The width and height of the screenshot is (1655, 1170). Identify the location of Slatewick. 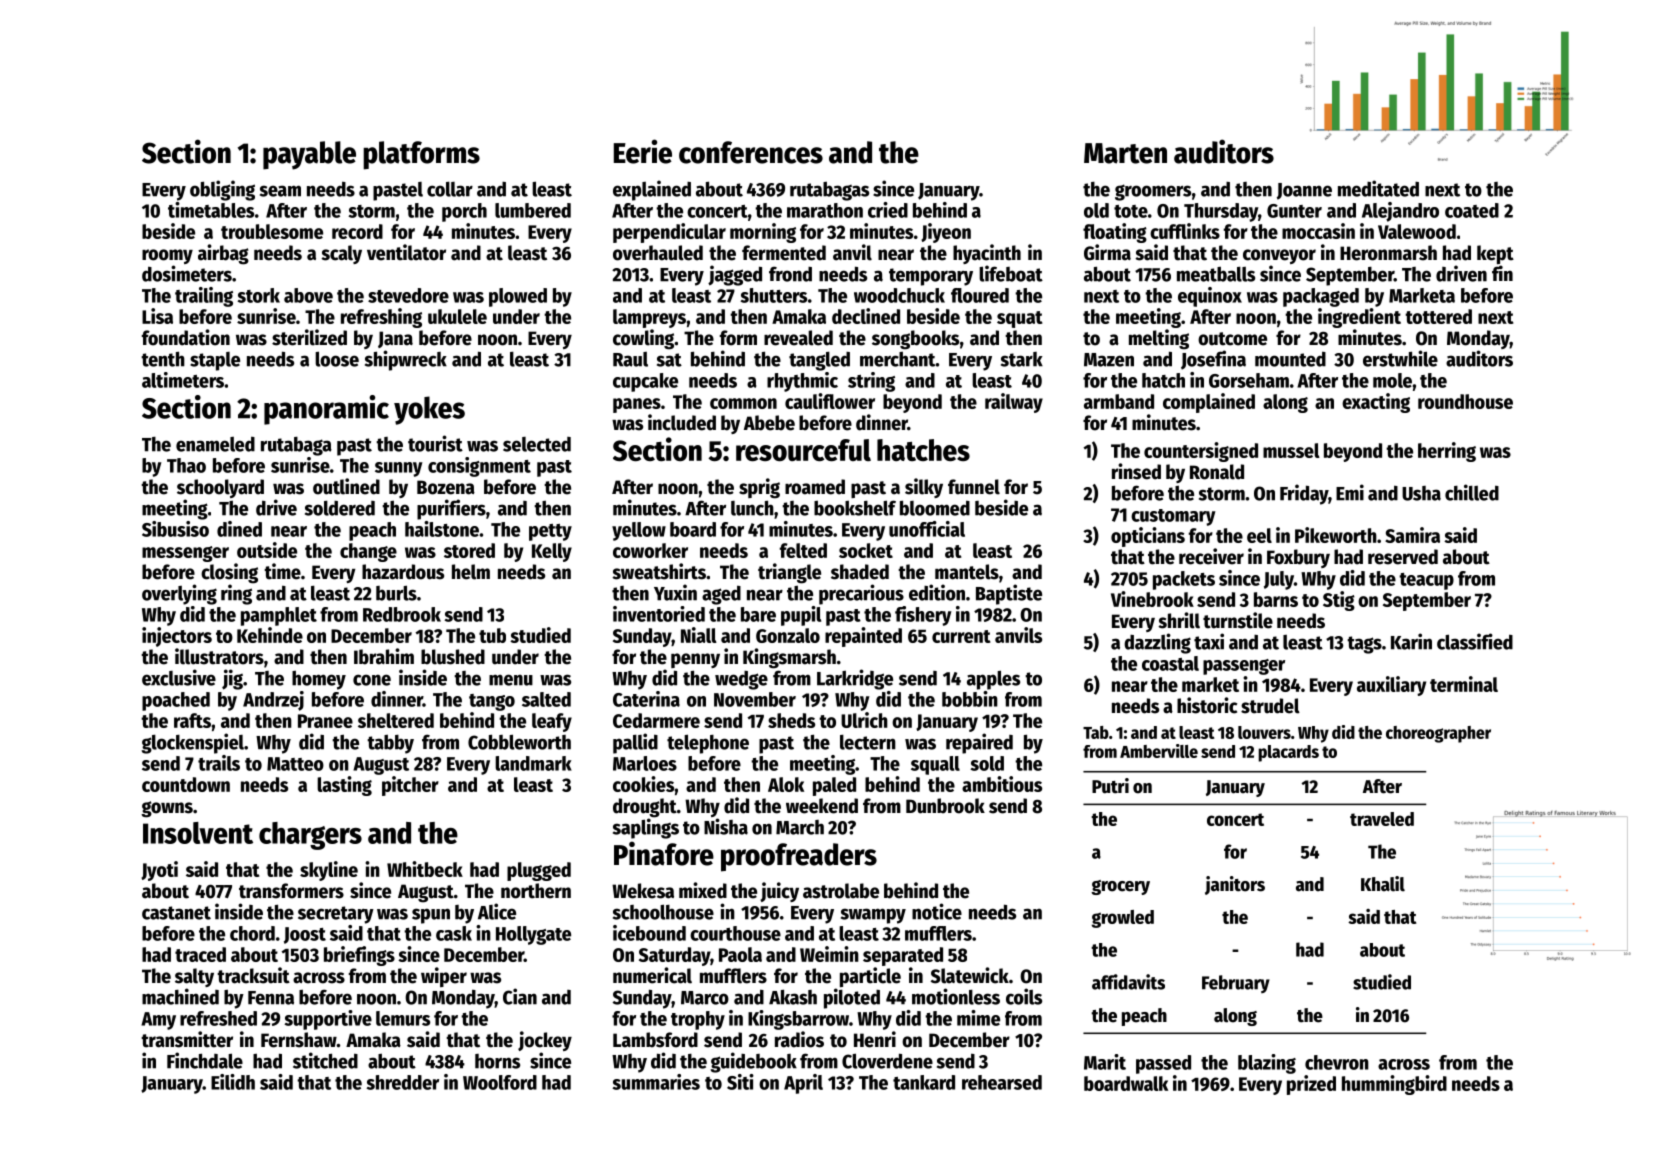
(970, 975).
